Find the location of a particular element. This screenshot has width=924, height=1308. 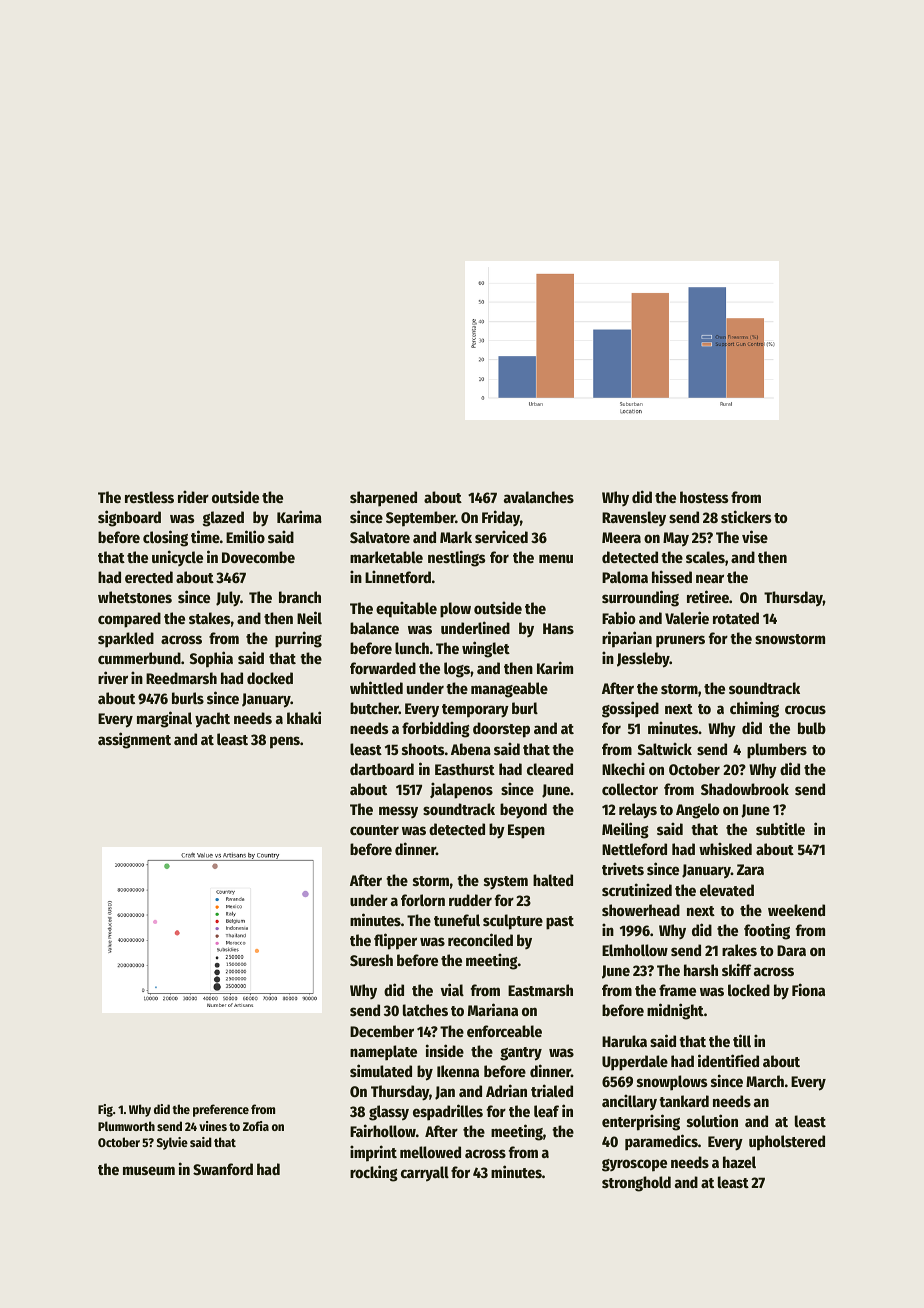

branch is located at coordinates (300, 597).
